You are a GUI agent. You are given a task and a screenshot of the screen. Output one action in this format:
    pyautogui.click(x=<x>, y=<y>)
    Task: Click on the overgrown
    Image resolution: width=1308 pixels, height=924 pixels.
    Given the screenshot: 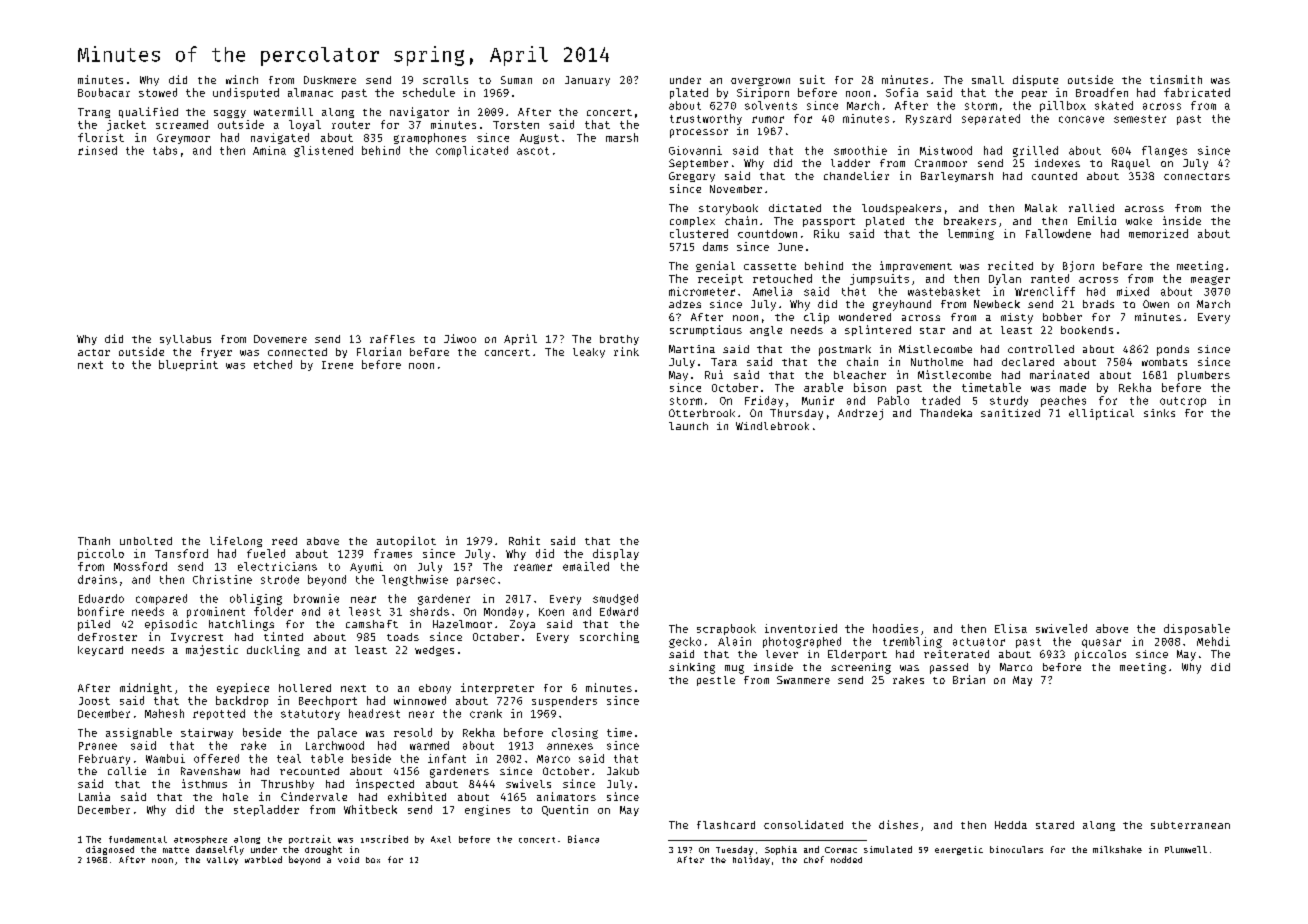 What is the action you would take?
    pyautogui.click(x=760, y=82)
